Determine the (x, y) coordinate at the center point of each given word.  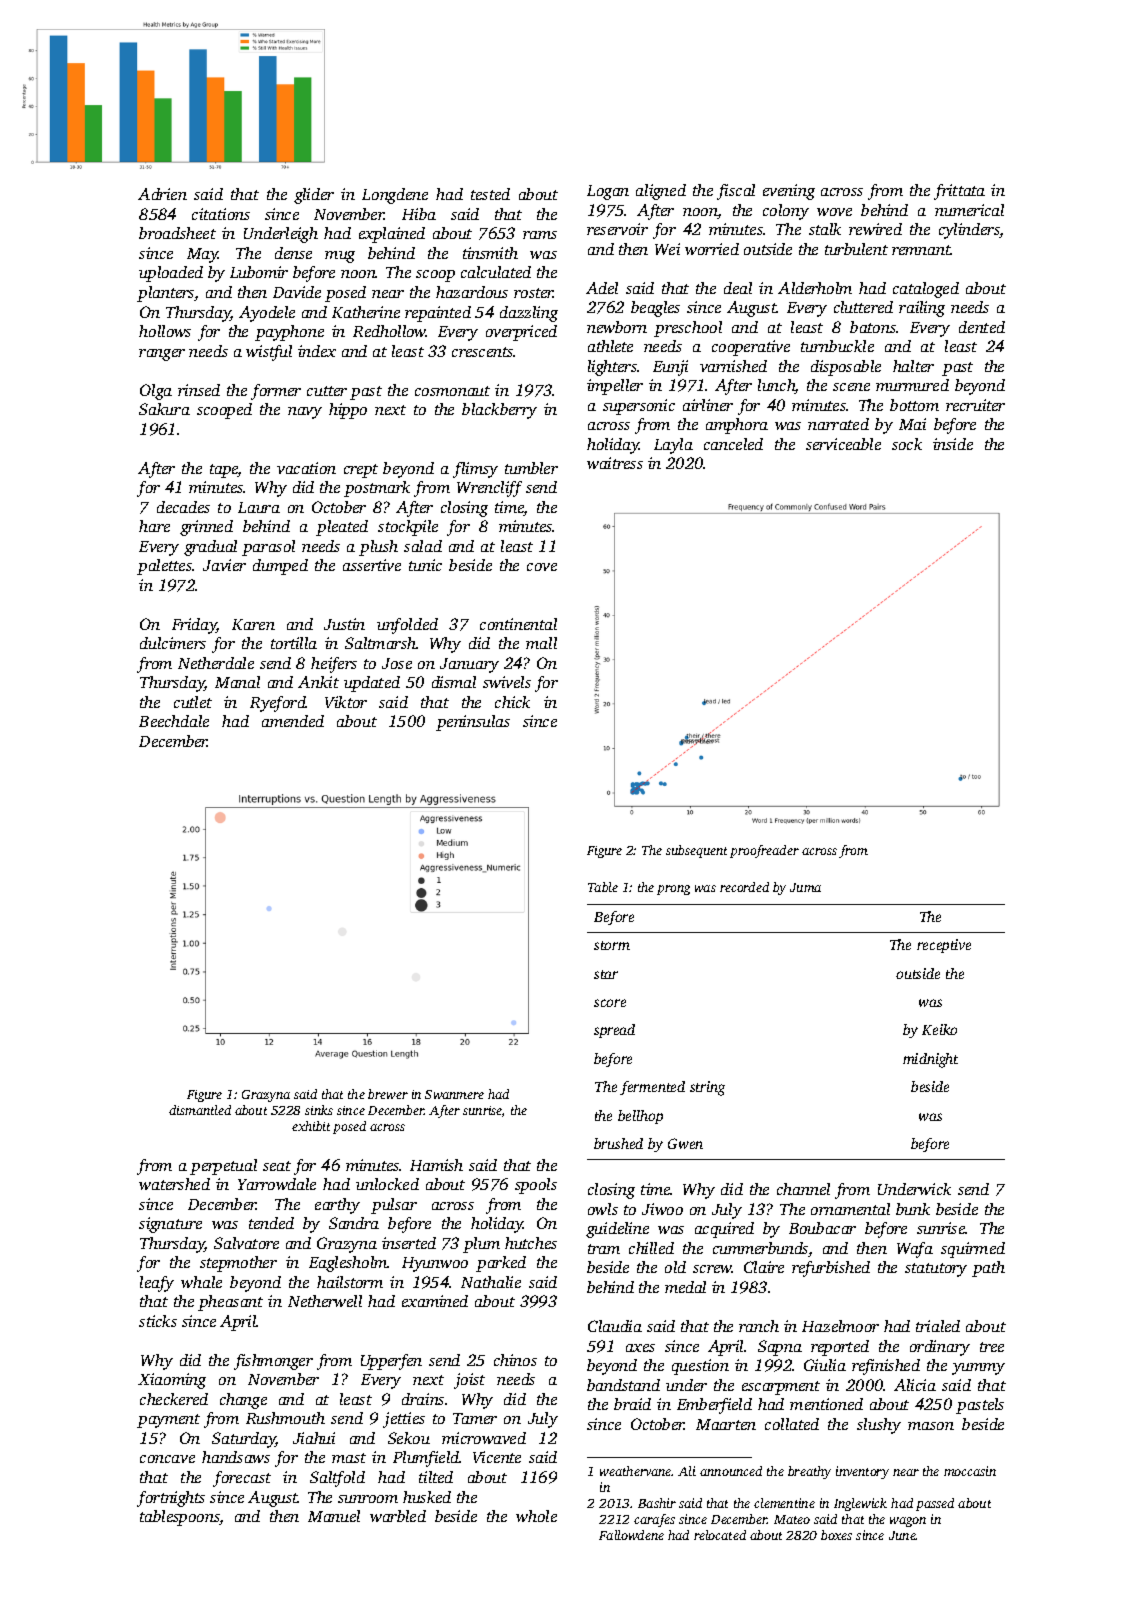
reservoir (617, 229)
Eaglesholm (348, 1264)
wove (834, 212)
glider (314, 196)
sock (907, 444)
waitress (615, 463)
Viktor (346, 702)
